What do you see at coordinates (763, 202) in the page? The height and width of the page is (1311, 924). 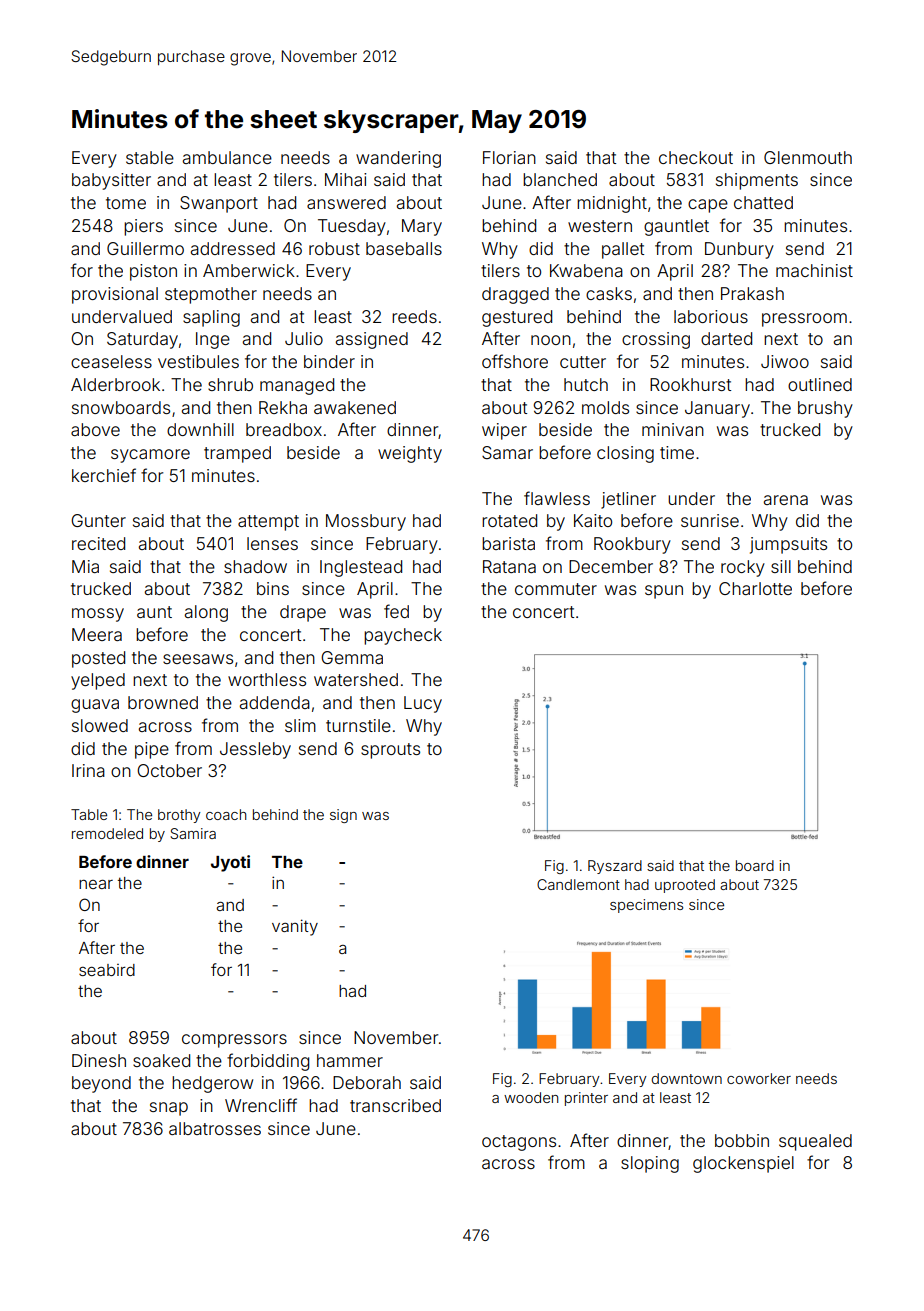 I see `chatted` at bounding box center [763, 202].
